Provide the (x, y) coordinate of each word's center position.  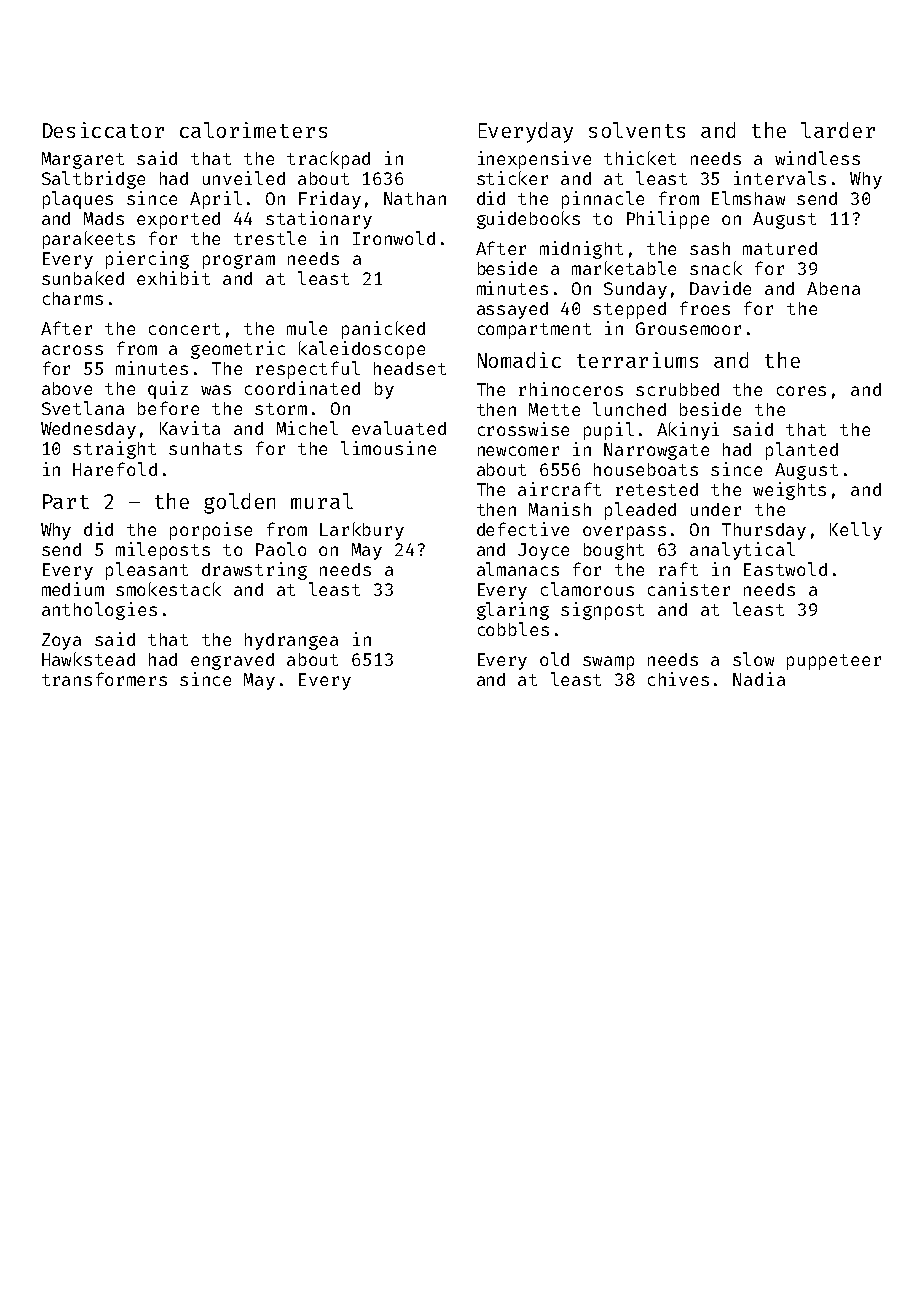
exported (178, 220)
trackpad (328, 160)
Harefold (115, 469)
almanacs (518, 569)
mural (322, 501)
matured (780, 248)
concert (184, 329)
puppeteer (834, 662)
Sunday (635, 290)
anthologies (99, 611)
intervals (780, 178)
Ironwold (394, 238)
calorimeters (253, 130)
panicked (383, 330)
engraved (232, 661)
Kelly (856, 531)
